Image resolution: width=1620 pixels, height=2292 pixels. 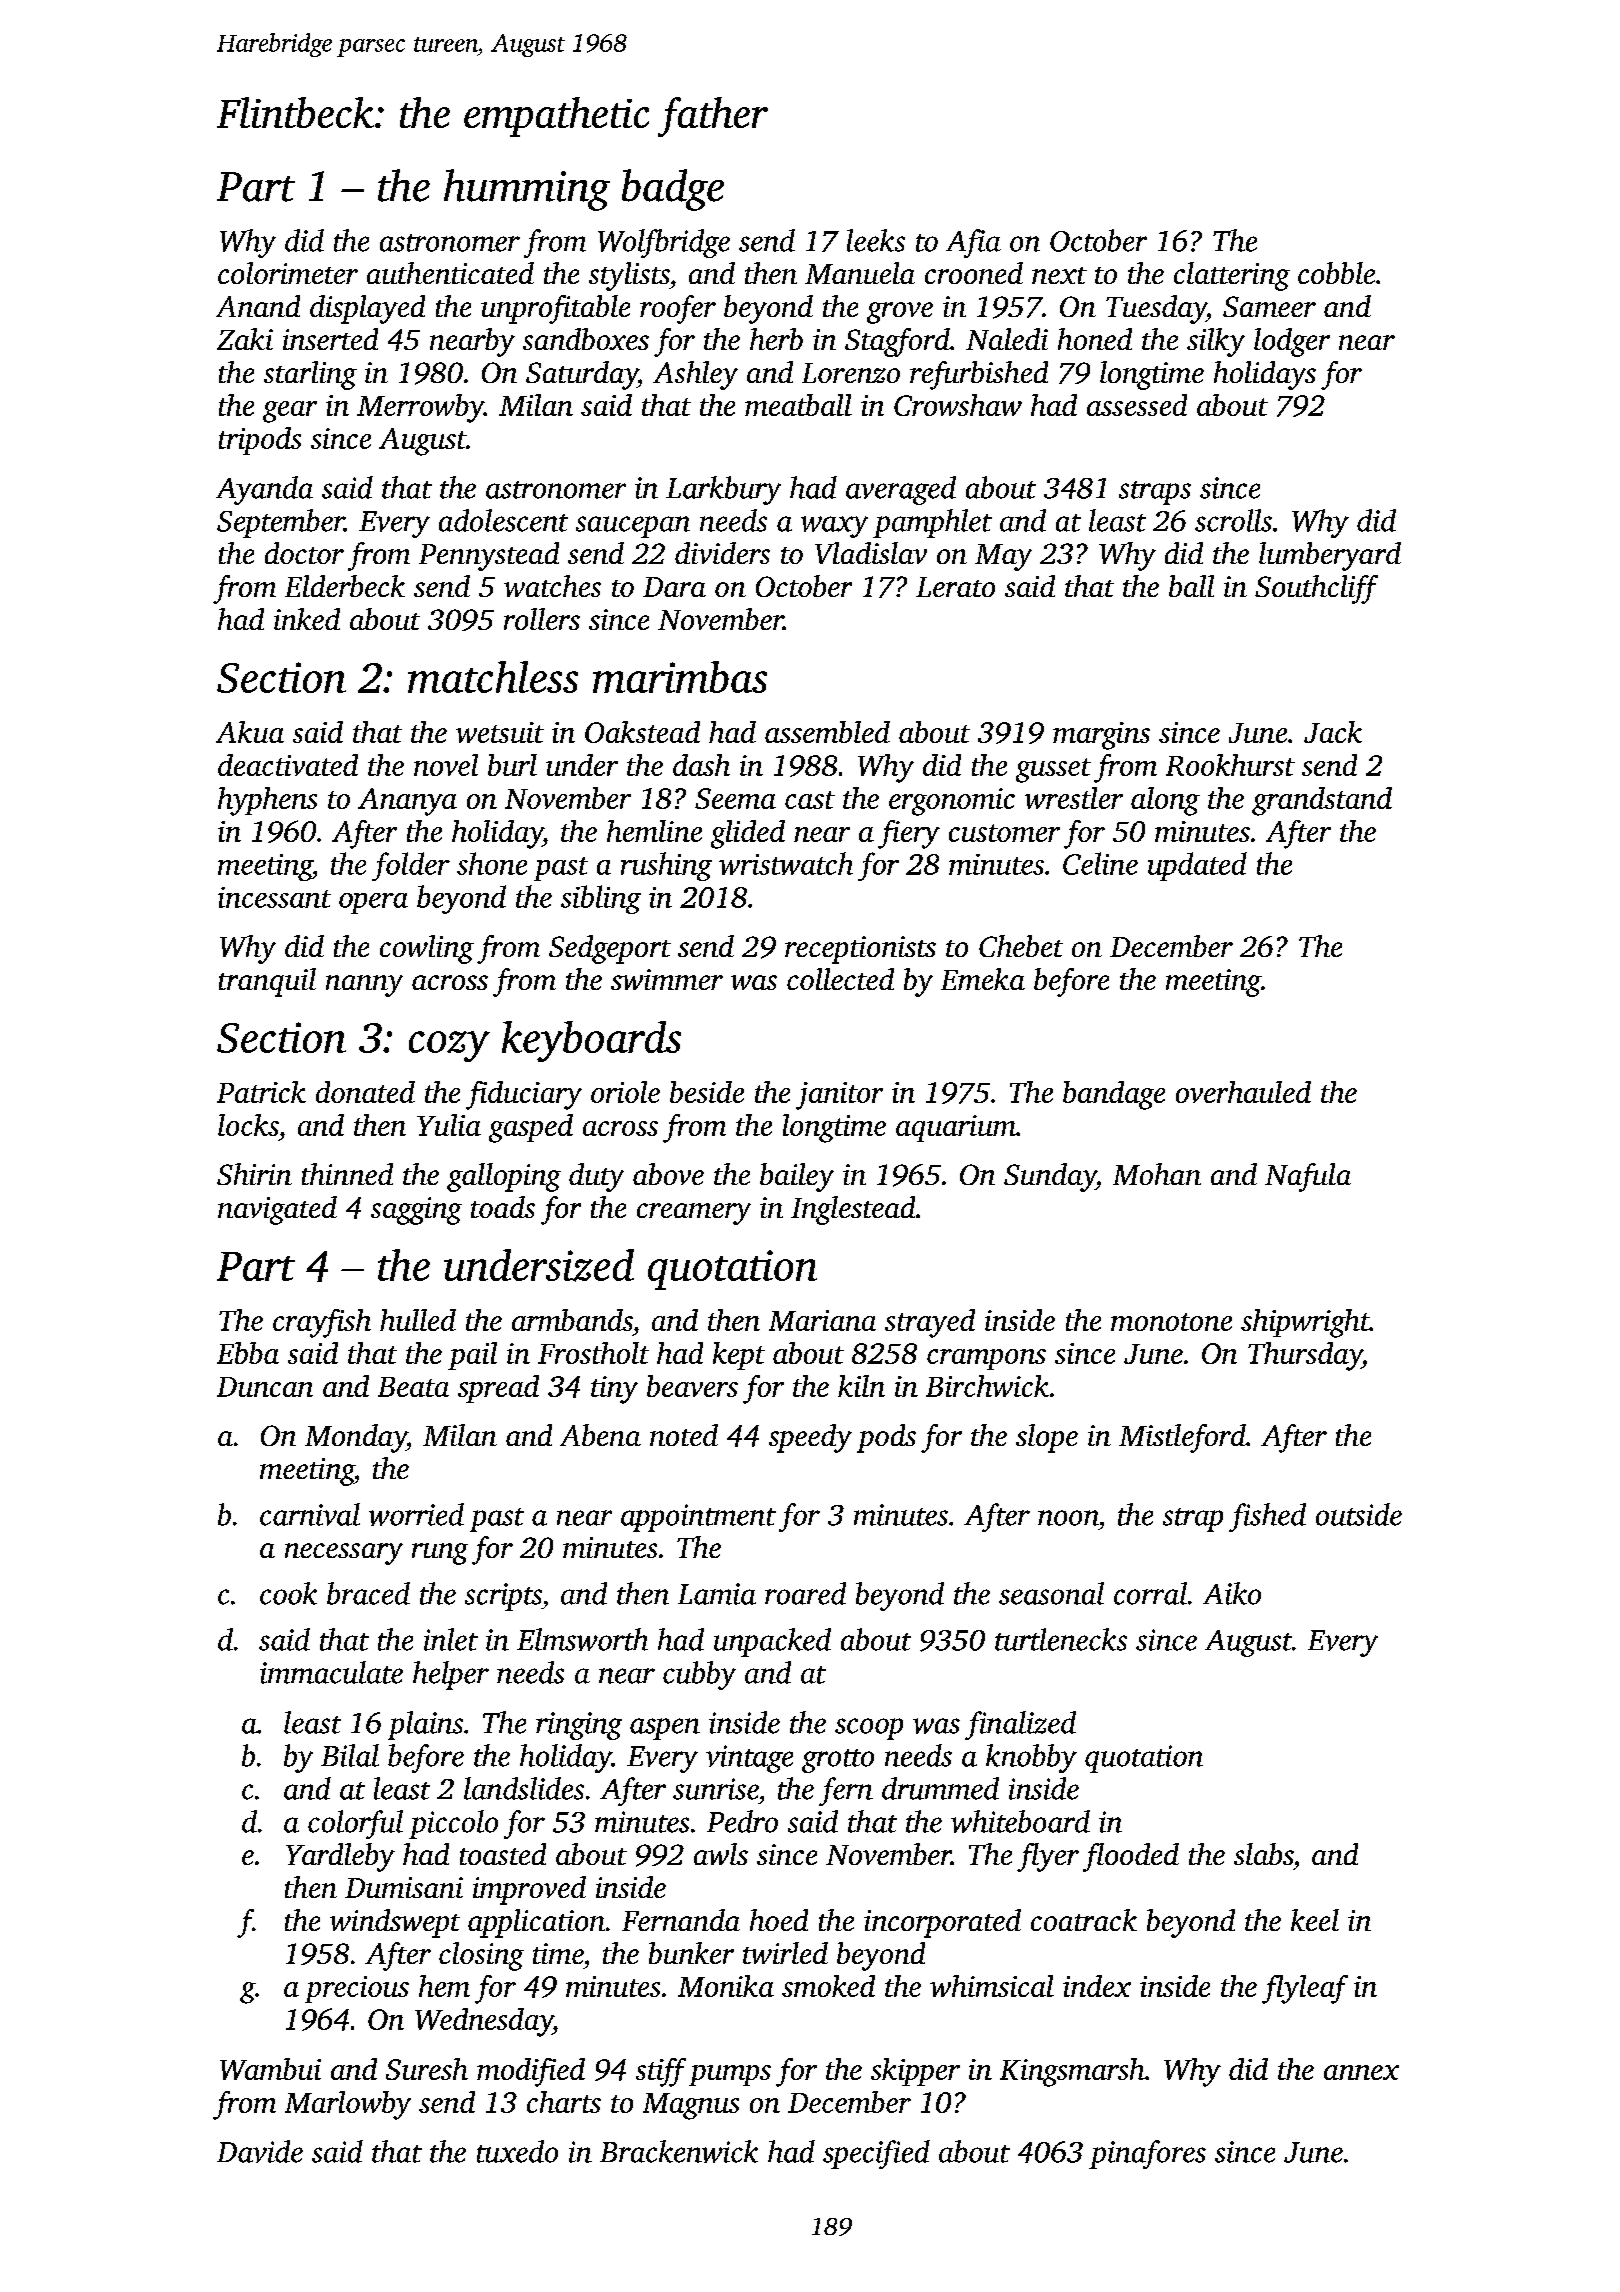 I want to click on rushing, so click(x=666, y=866).
